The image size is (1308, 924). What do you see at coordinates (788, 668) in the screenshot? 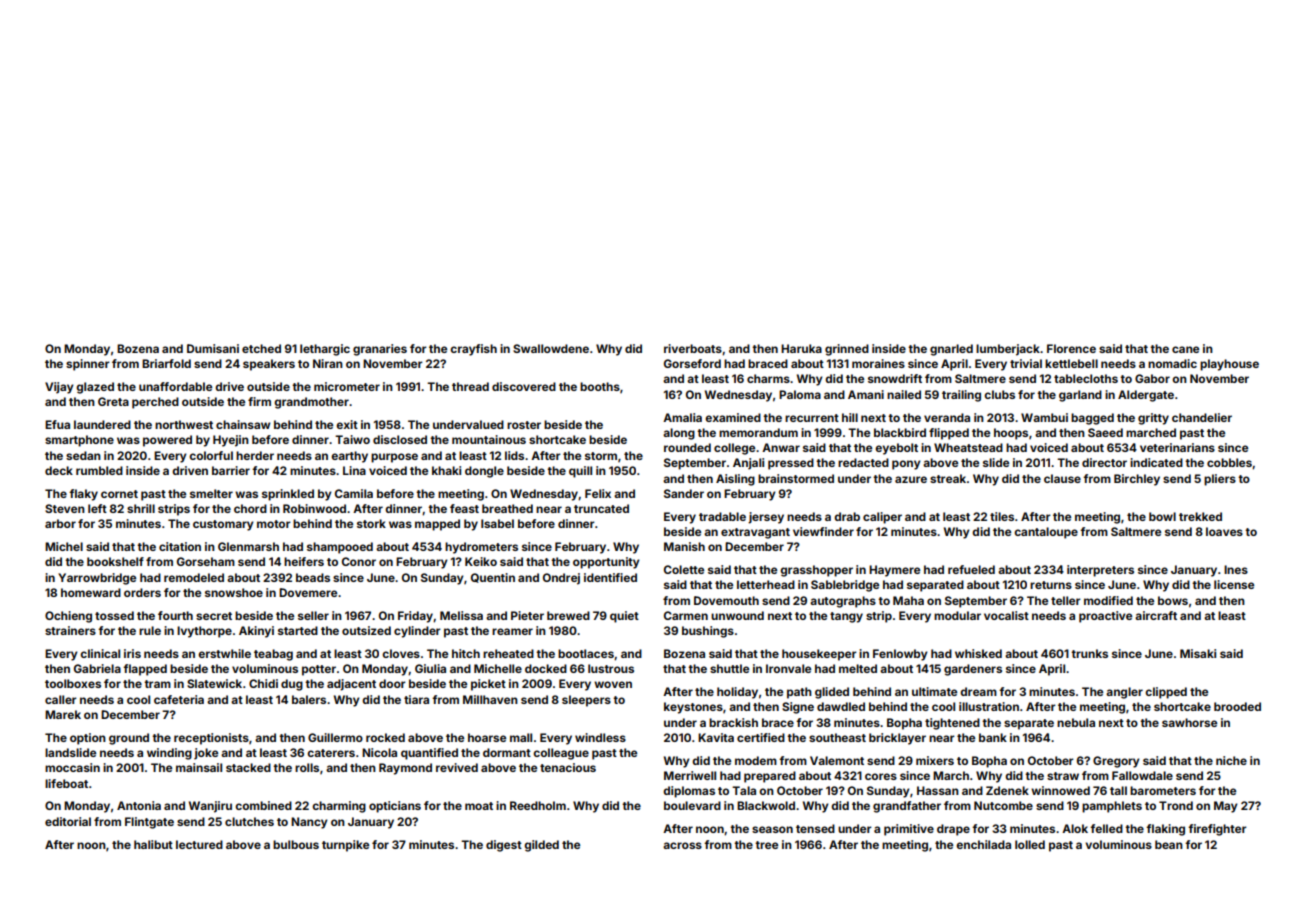
I see `Ironvale` at bounding box center [788, 668].
